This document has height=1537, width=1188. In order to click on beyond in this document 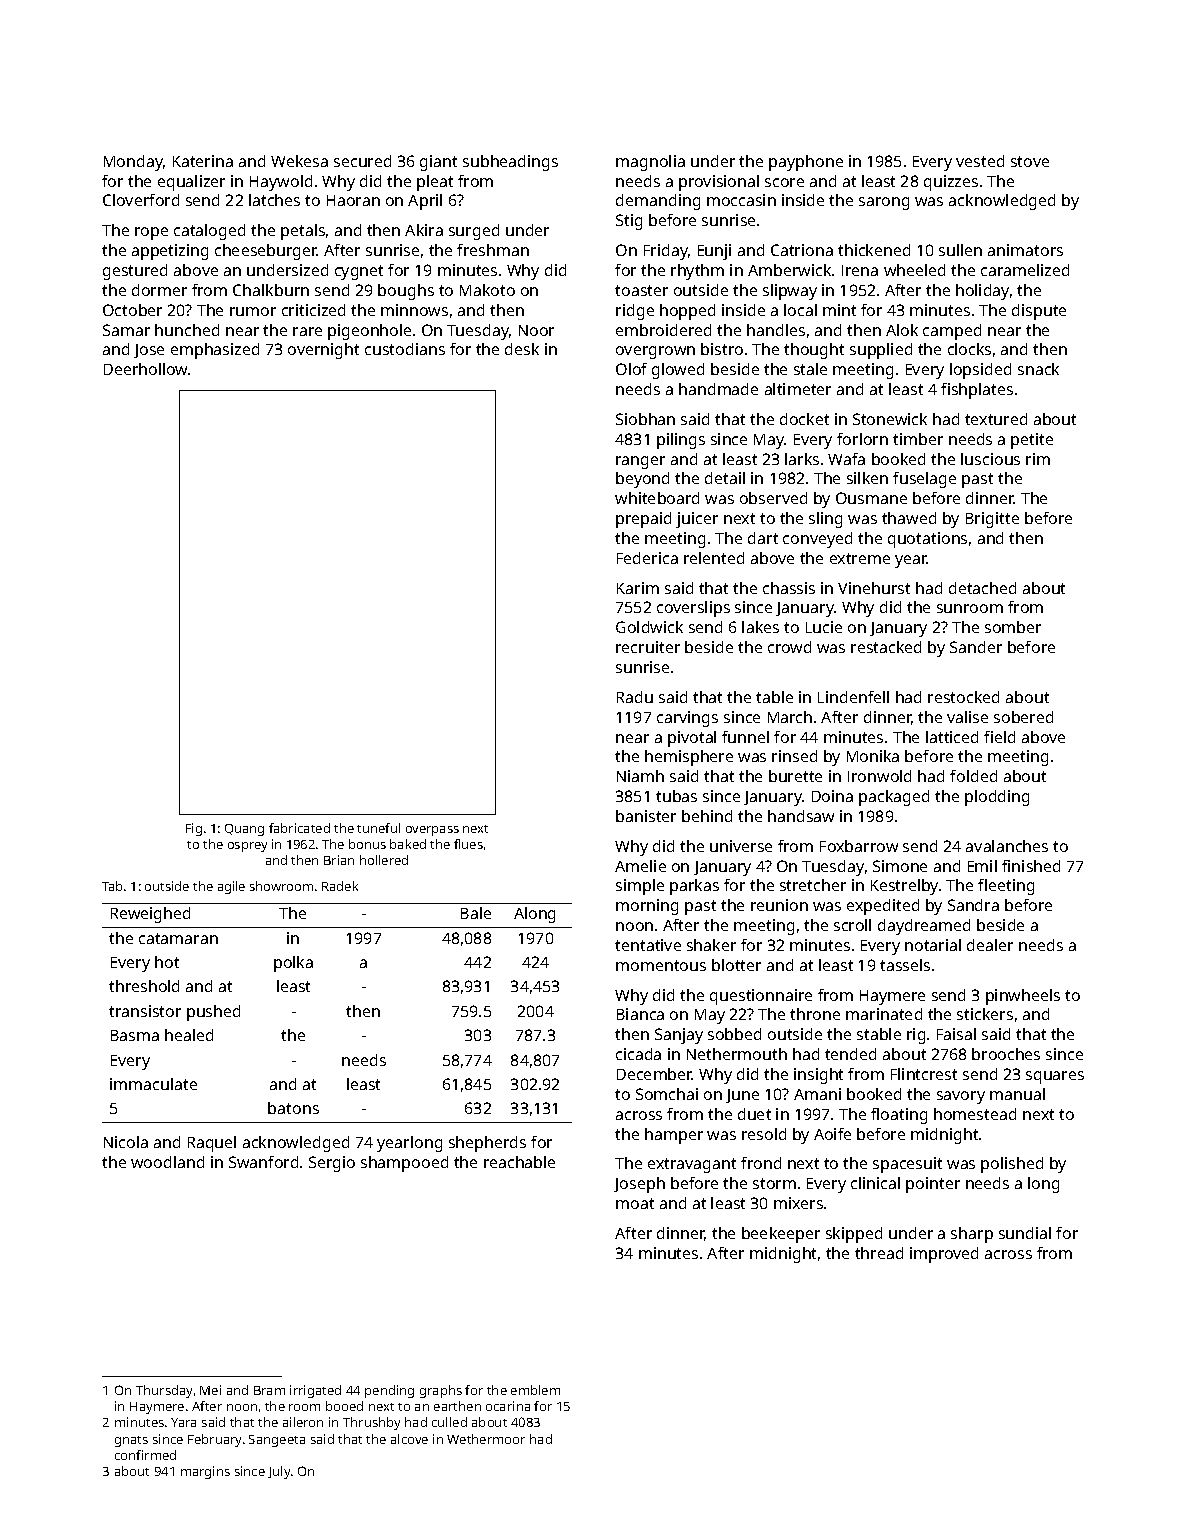, I will do `click(642, 480)`.
